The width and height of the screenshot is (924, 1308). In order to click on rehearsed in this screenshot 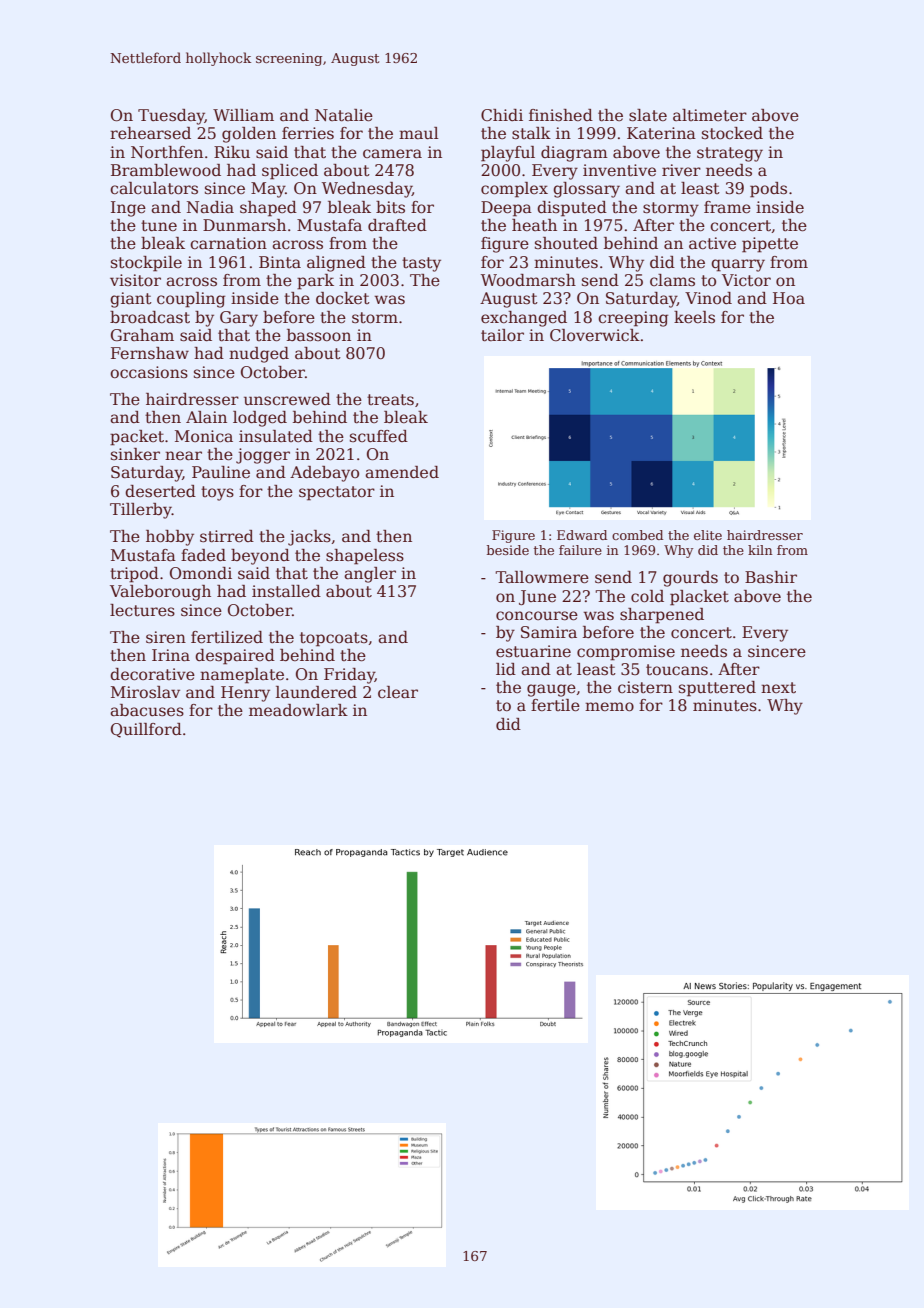, I will do `click(150, 133)`.
